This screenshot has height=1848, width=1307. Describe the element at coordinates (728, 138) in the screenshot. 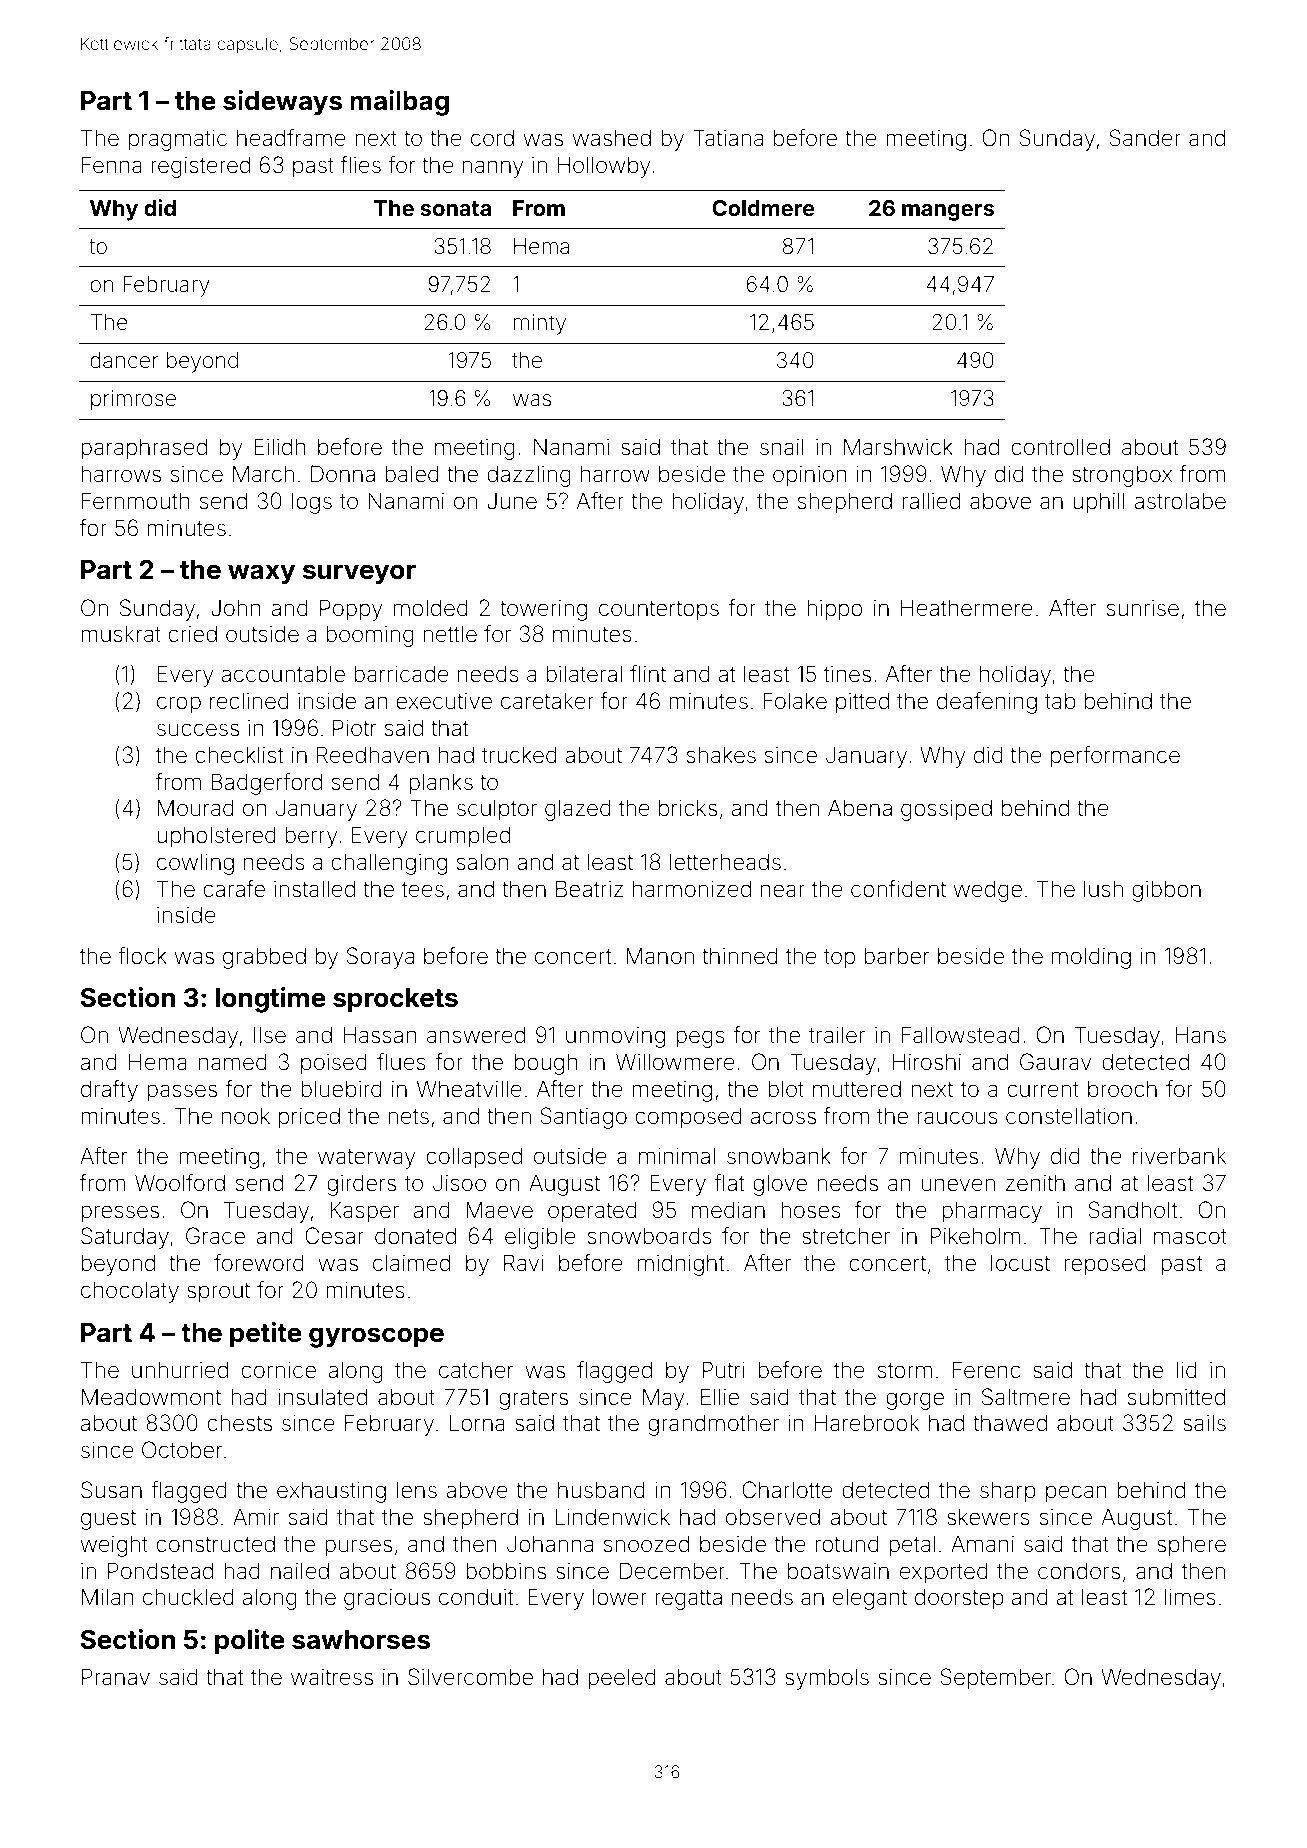

I see `Tatiana` at that location.
